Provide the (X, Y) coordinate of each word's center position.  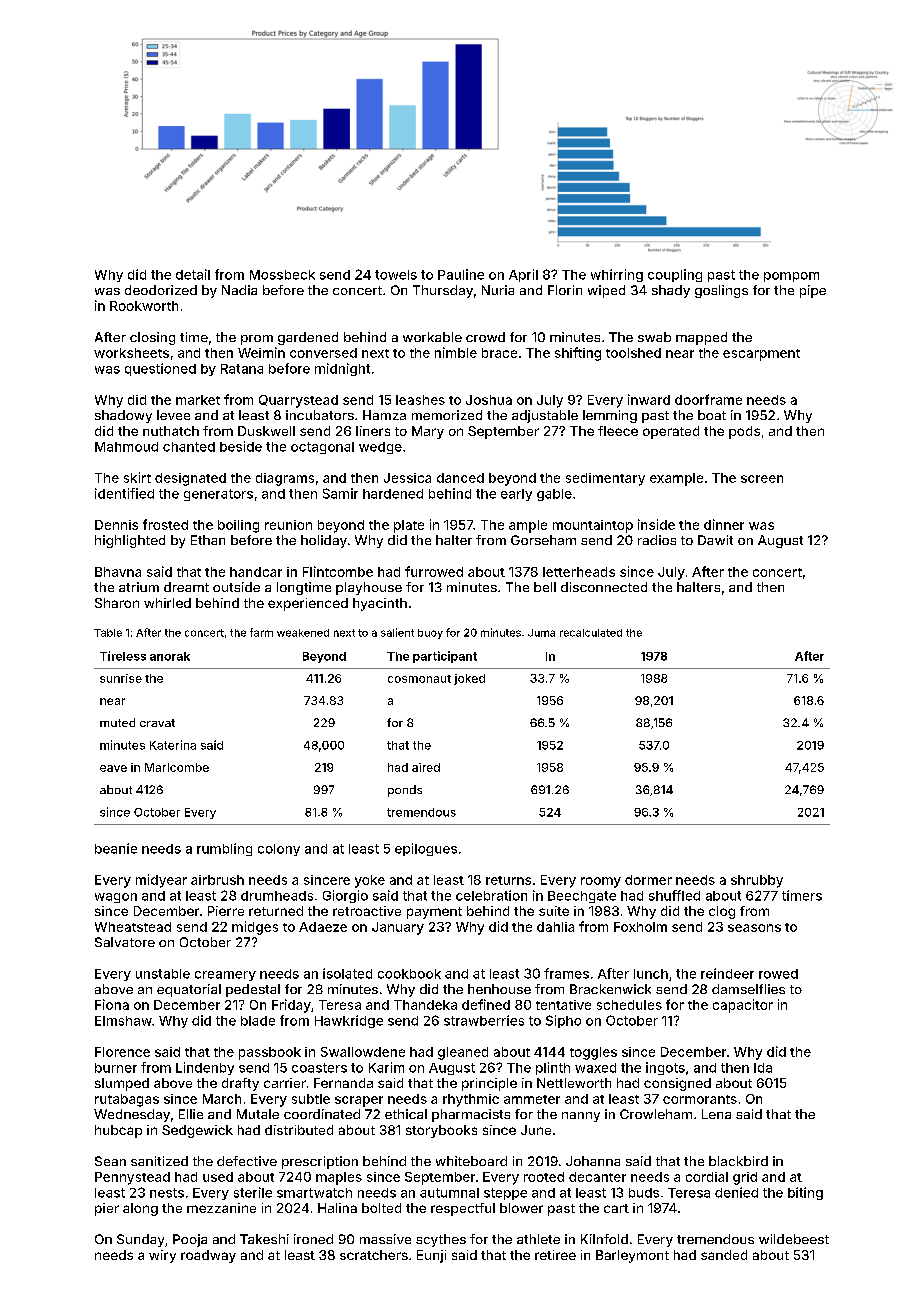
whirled (167, 603)
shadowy (123, 416)
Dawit (715, 540)
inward (649, 399)
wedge (380, 448)
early (516, 495)
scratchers (374, 1255)
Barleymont (632, 1256)
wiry (162, 1256)
